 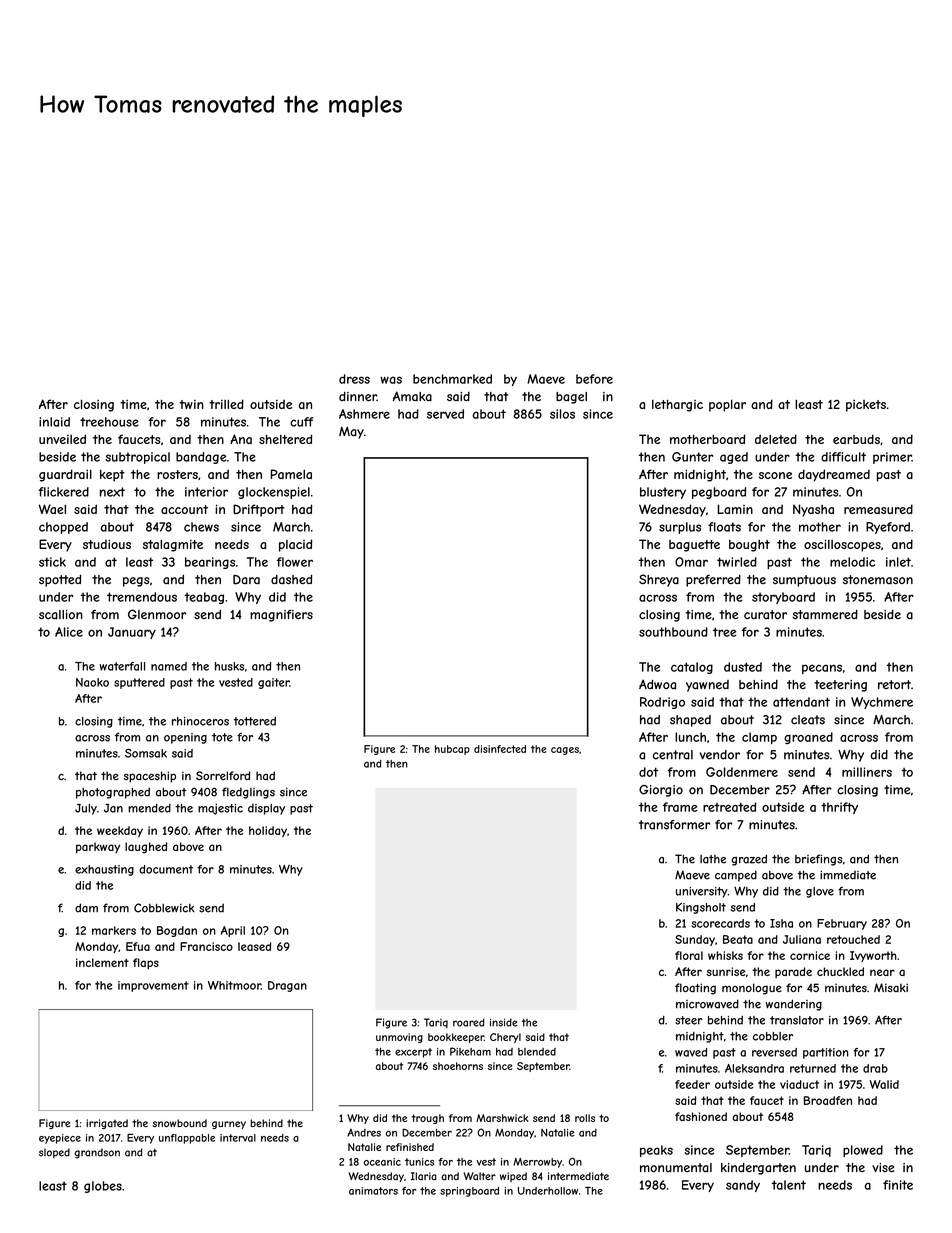 What do you see at coordinates (146, 753) in the screenshot?
I see `Somsak` at bounding box center [146, 753].
